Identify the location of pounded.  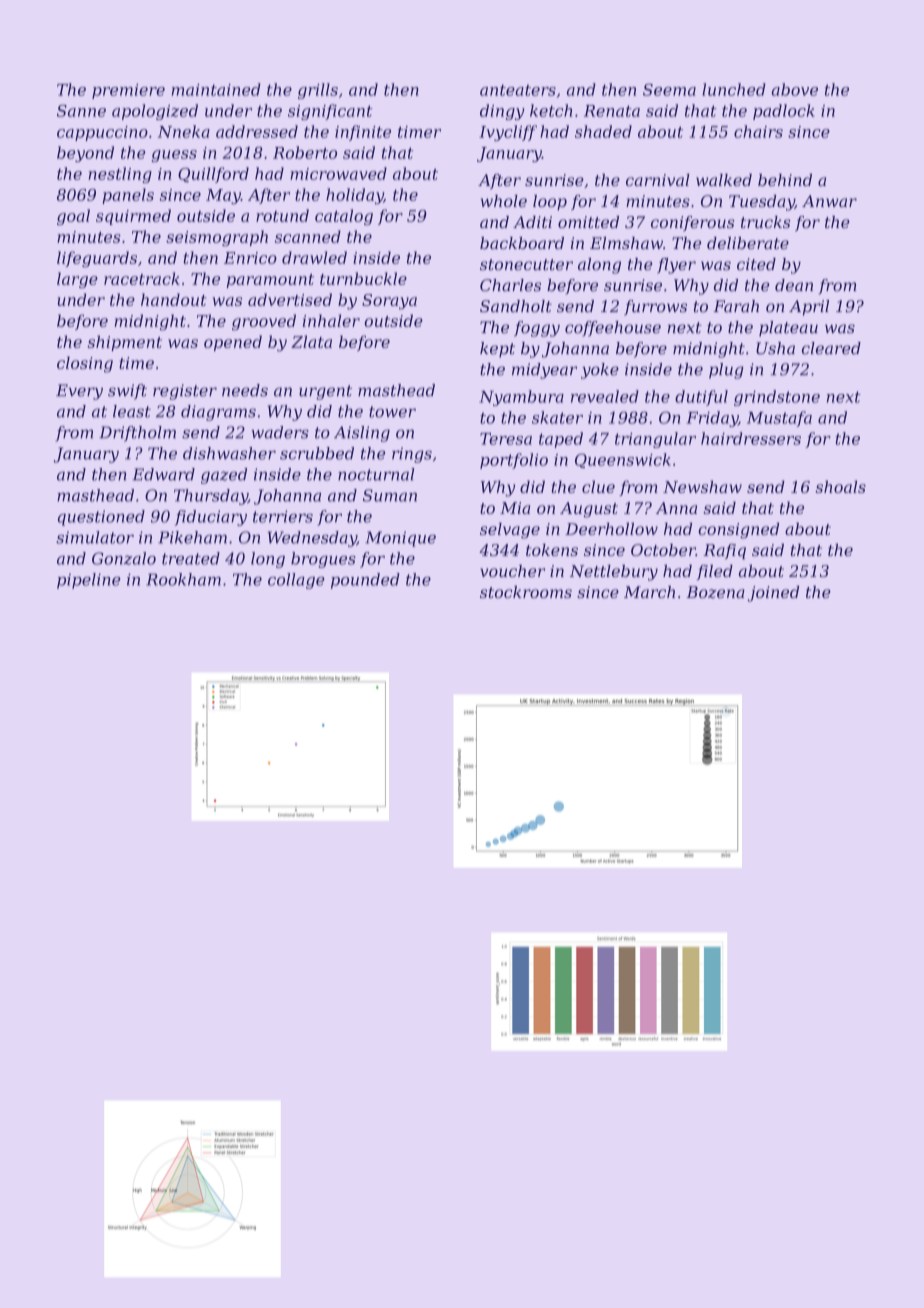
(365, 581).
